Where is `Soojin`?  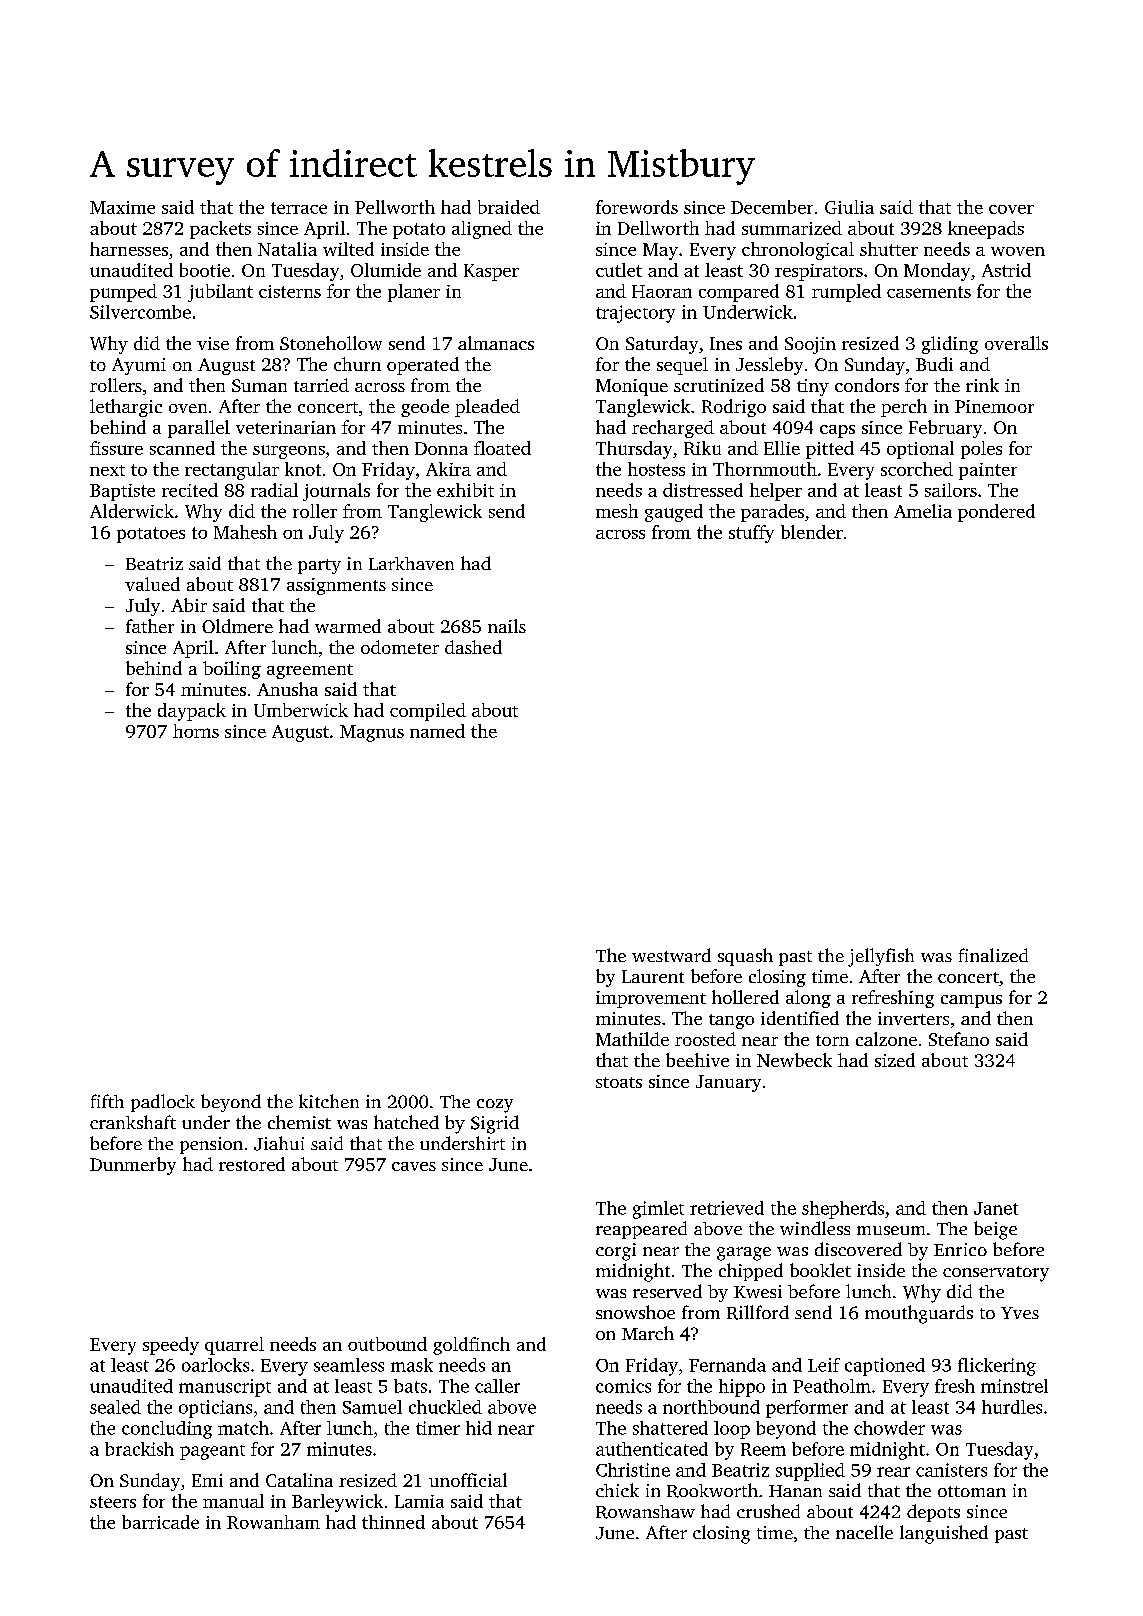
Soojin is located at coordinates (810, 345).
